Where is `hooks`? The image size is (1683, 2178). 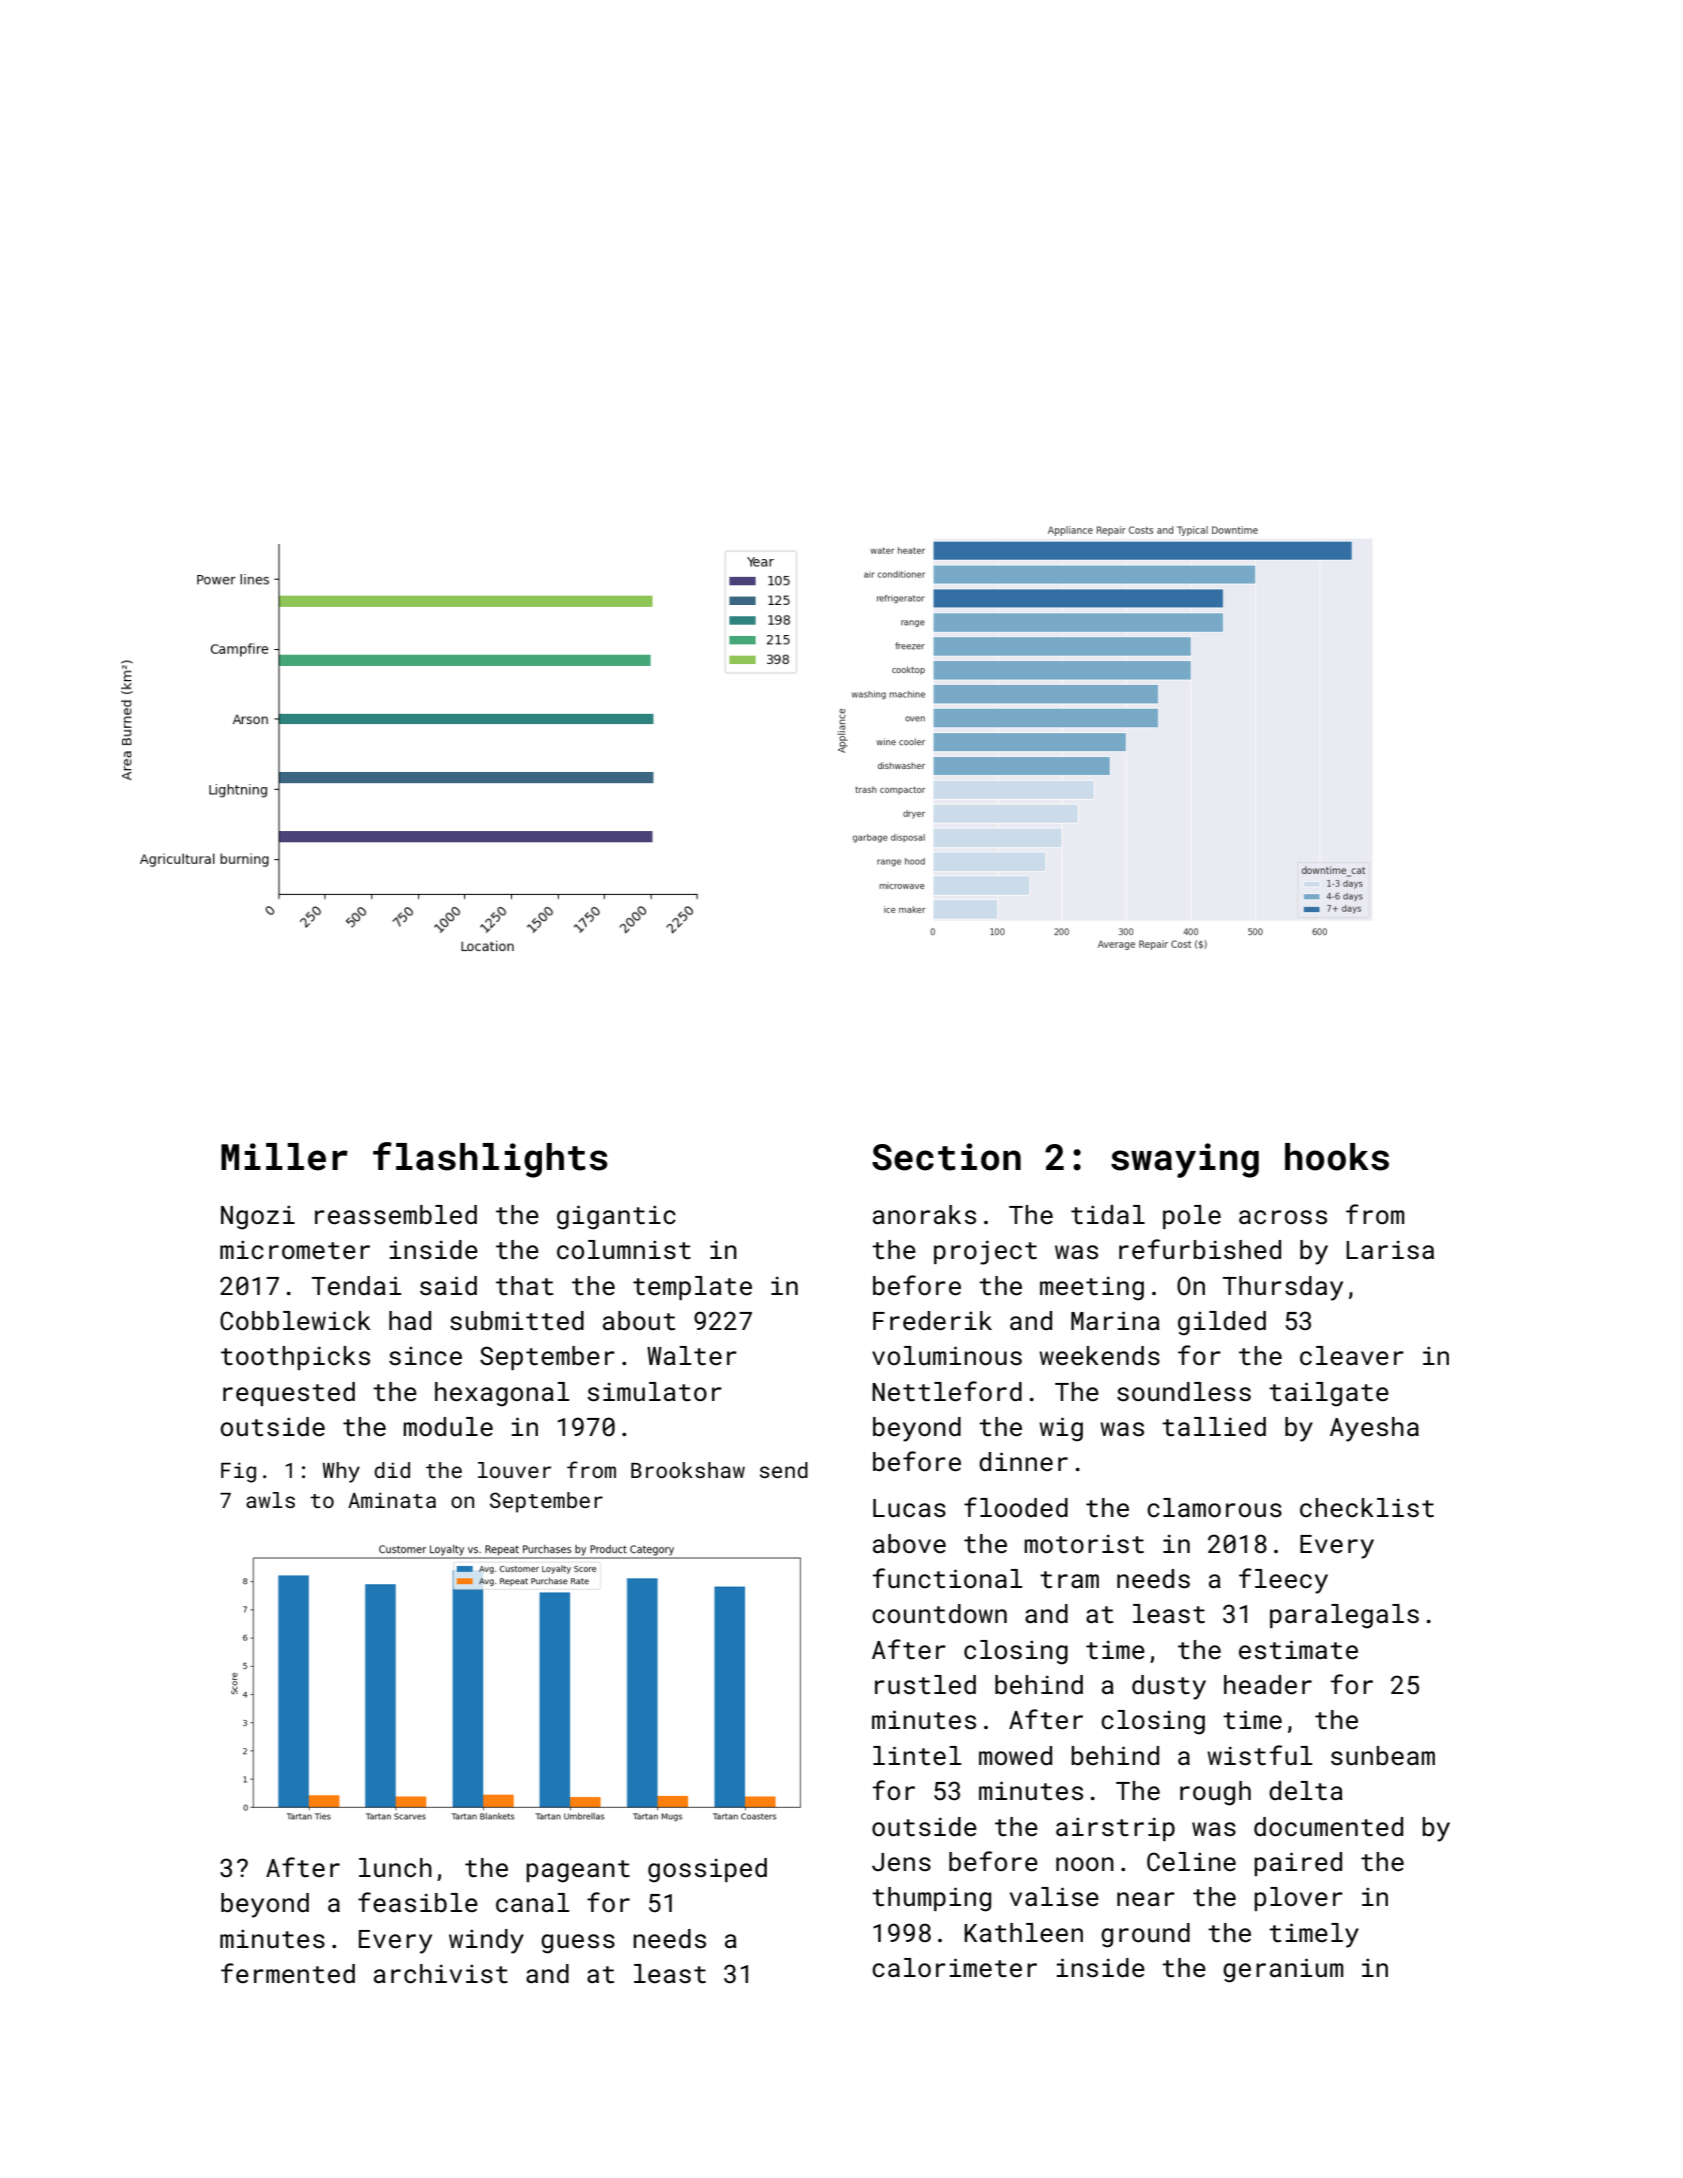
hooks is located at coordinates (1337, 1157).
